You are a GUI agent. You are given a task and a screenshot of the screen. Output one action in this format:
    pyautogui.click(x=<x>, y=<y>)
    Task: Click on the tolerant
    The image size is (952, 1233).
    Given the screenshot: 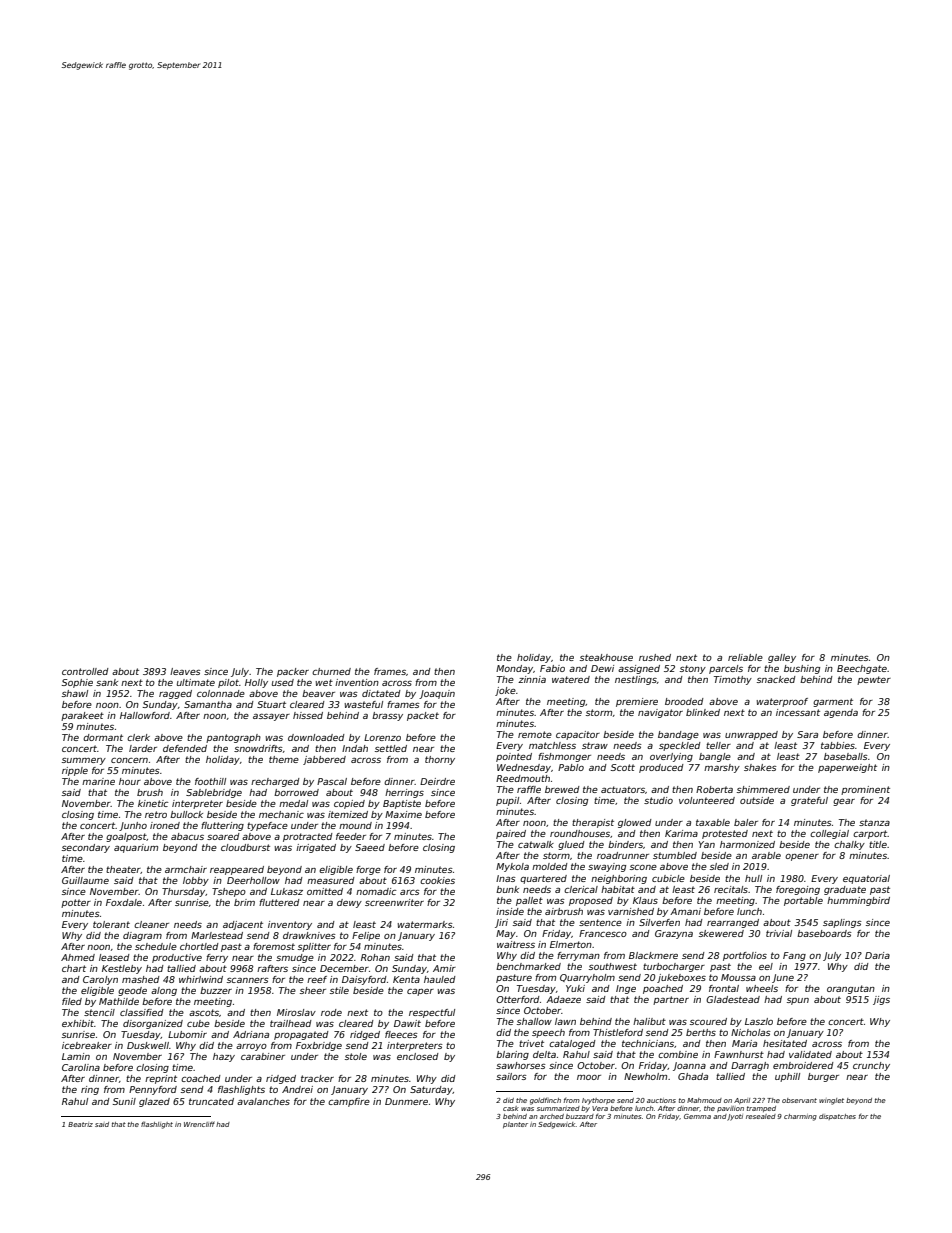 What is the action you would take?
    pyautogui.click(x=111, y=924)
